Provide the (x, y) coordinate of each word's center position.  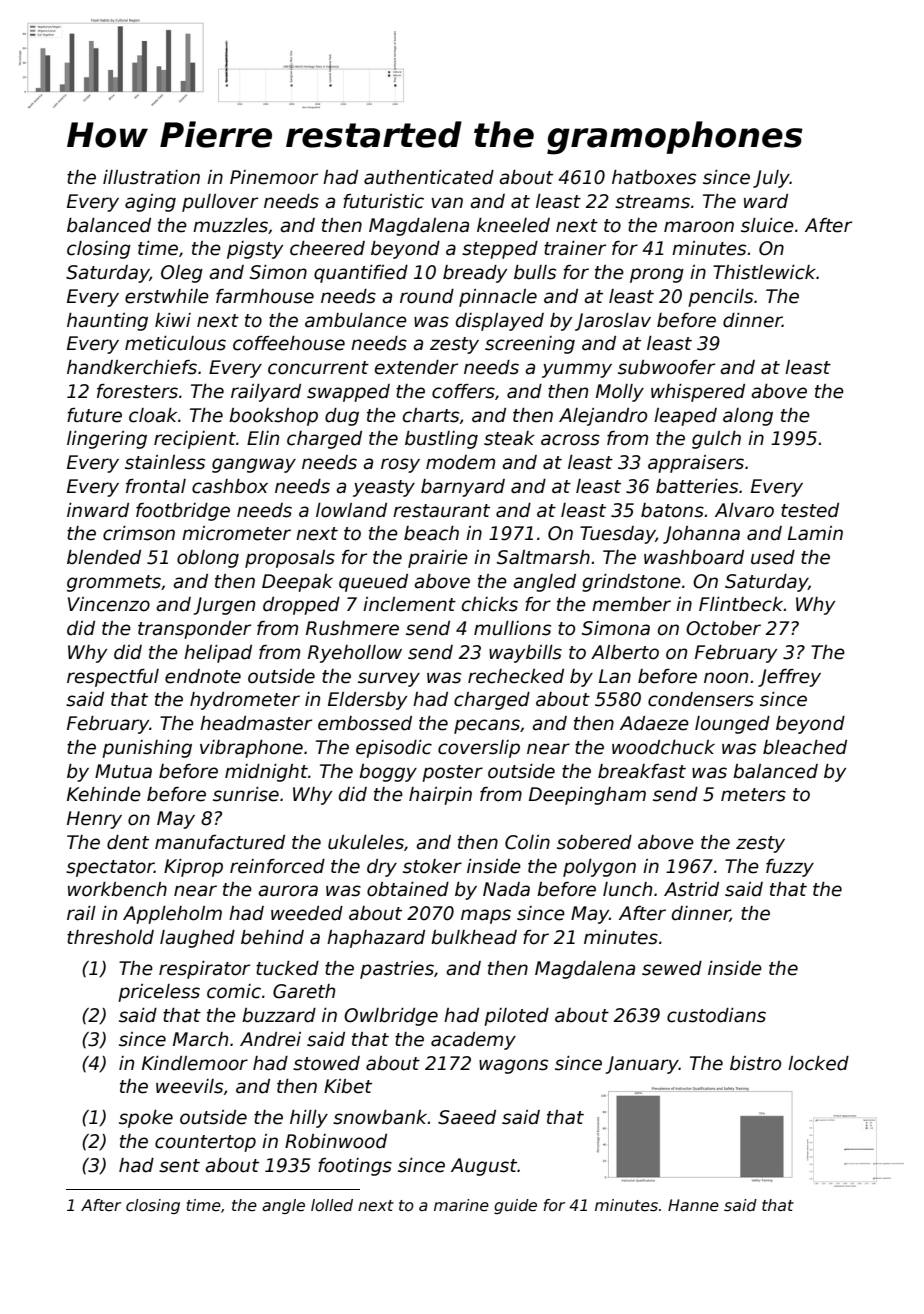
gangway (254, 465)
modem (460, 462)
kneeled (513, 225)
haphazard (376, 939)
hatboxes (654, 177)
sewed (672, 968)
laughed (197, 939)
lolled (332, 1205)
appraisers (696, 464)
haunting (107, 322)
